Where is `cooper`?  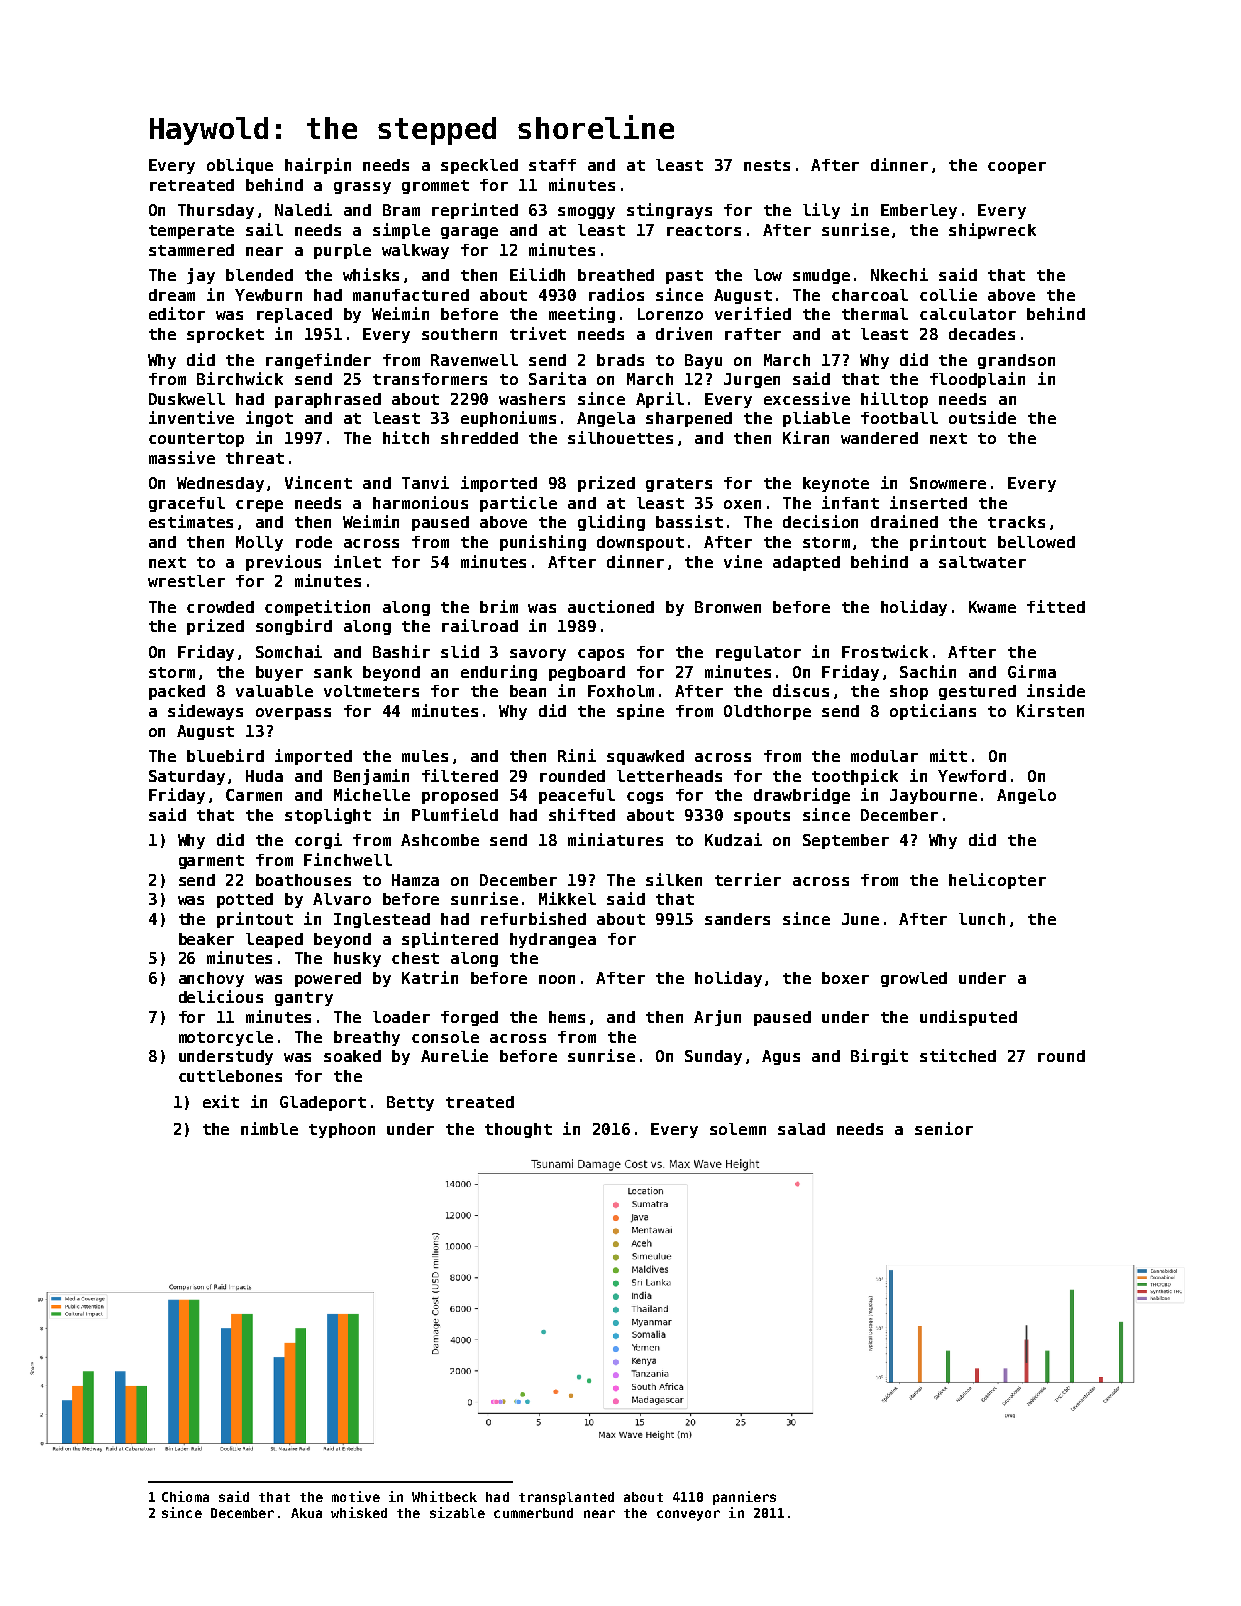
cooper is located at coordinates (1017, 168).
